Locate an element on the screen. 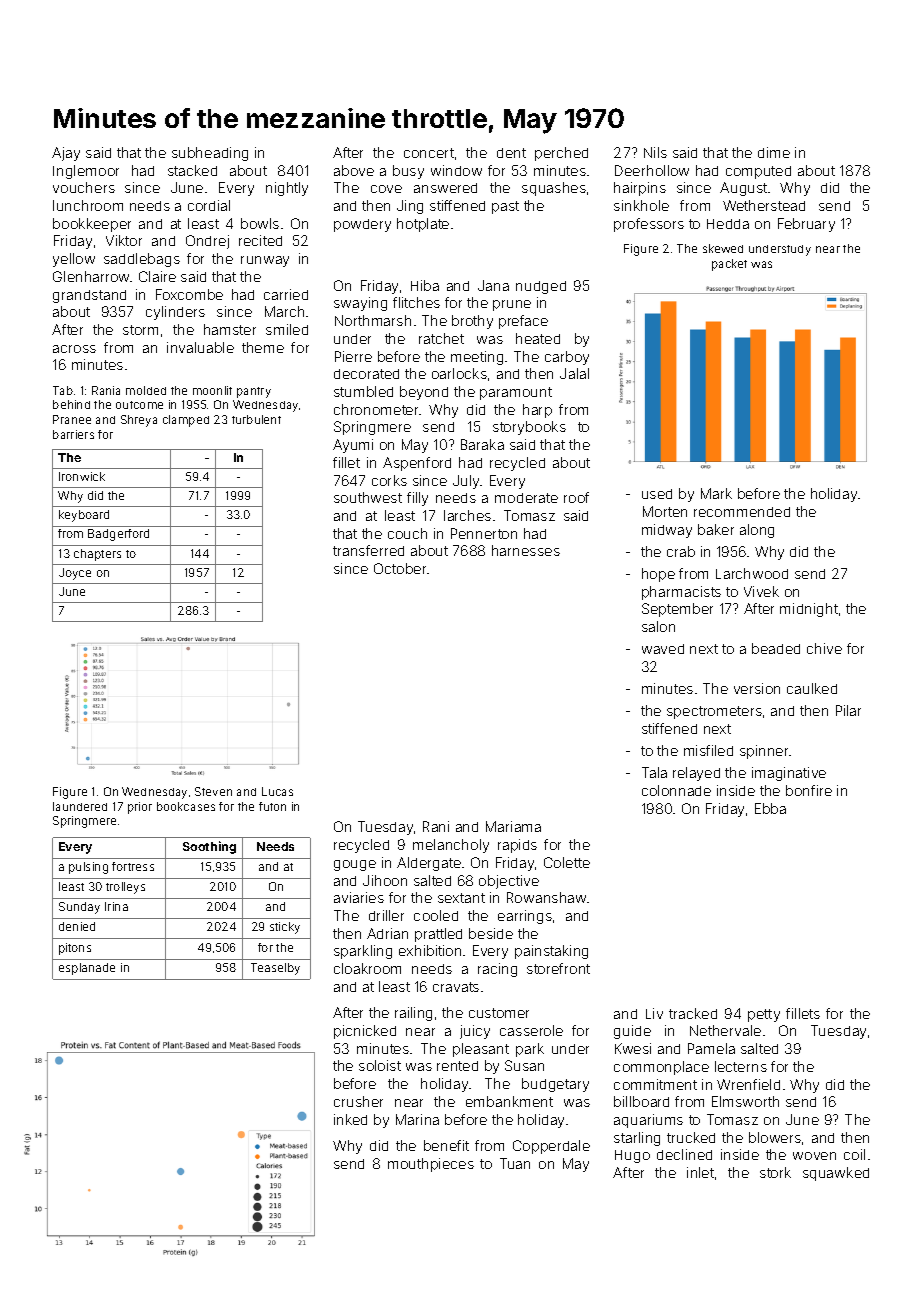  Pilar is located at coordinates (848, 710).
